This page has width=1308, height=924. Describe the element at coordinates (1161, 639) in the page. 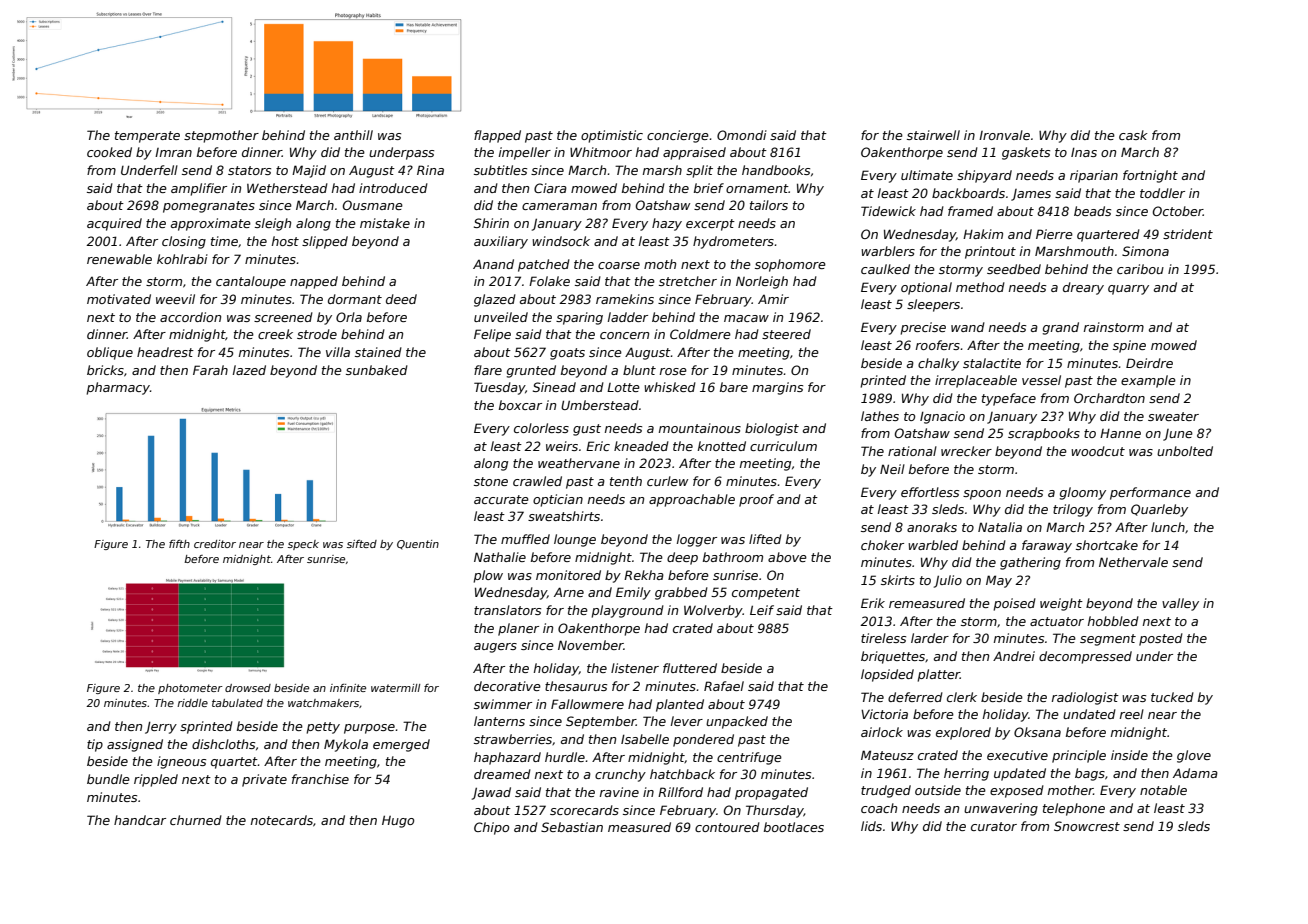

I see `posted` at that location.
